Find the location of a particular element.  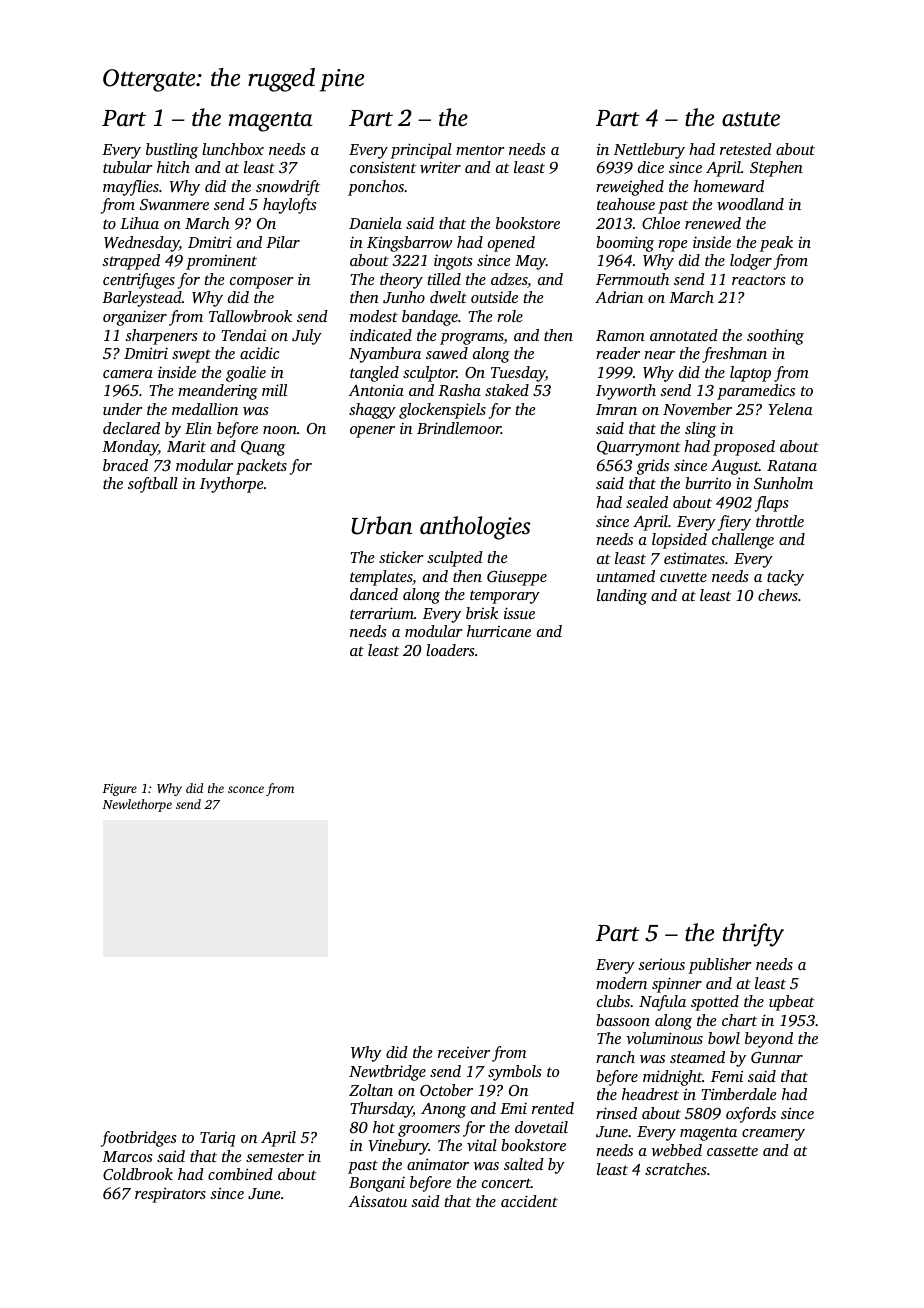

lunchbox is located at coordinates (233, 149).
